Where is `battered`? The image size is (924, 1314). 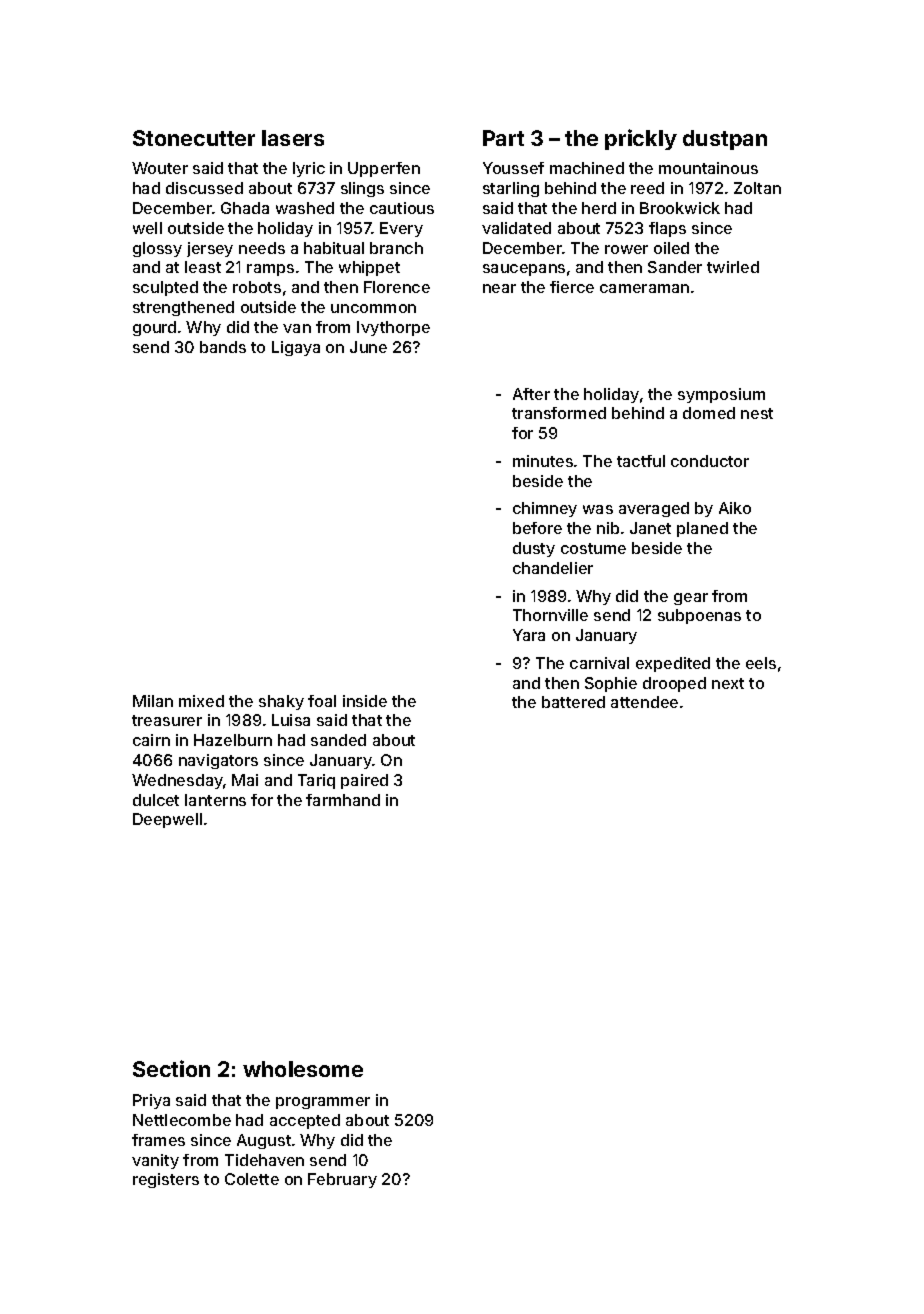 battered is located at coordinates (573, 702).
